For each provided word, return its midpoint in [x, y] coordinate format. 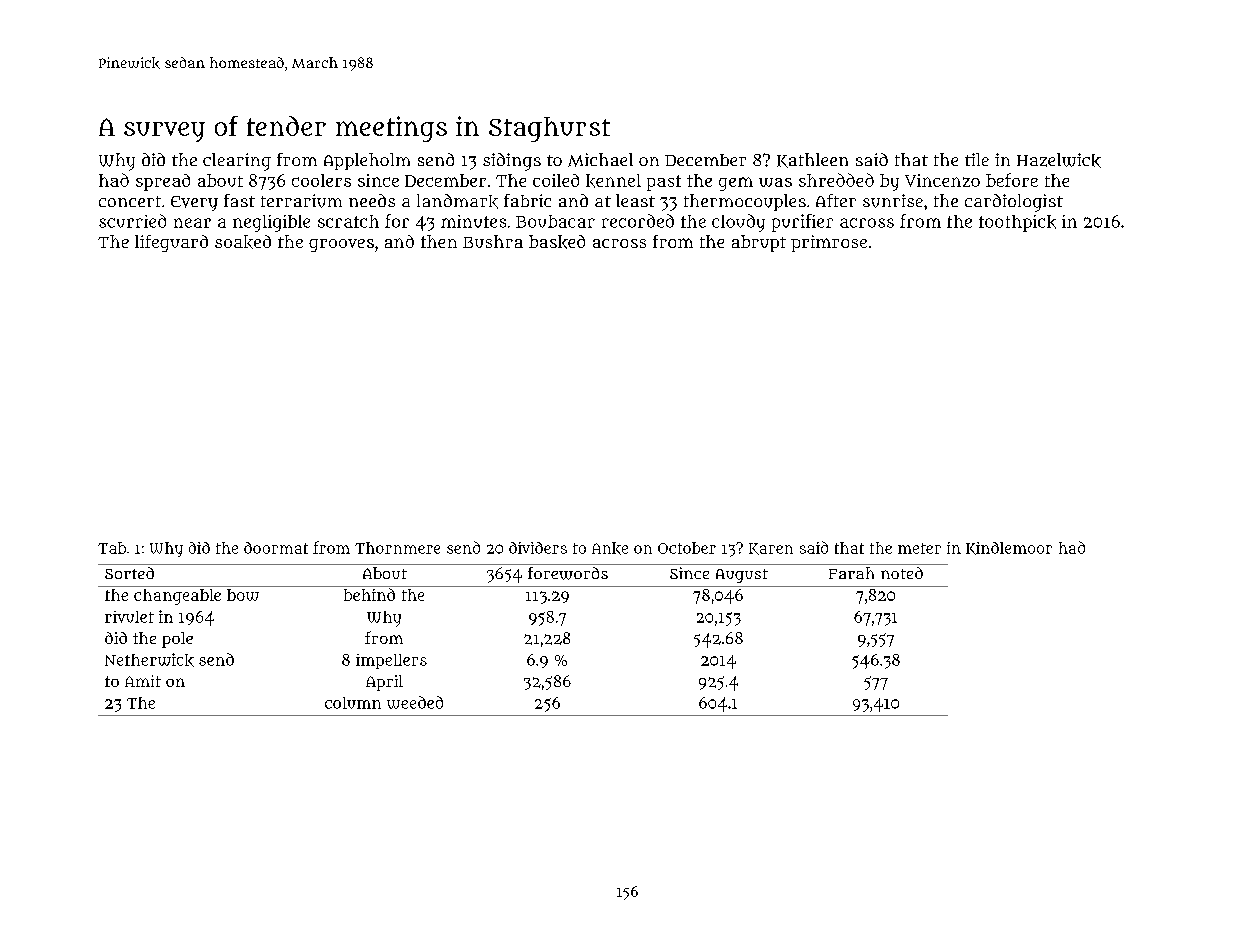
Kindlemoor [1009, 548]
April [384, 683]
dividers [538, 548]
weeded [415, 702]
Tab [112, 548]
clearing [237, 162]
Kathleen [812, 160]
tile [977, 159]
